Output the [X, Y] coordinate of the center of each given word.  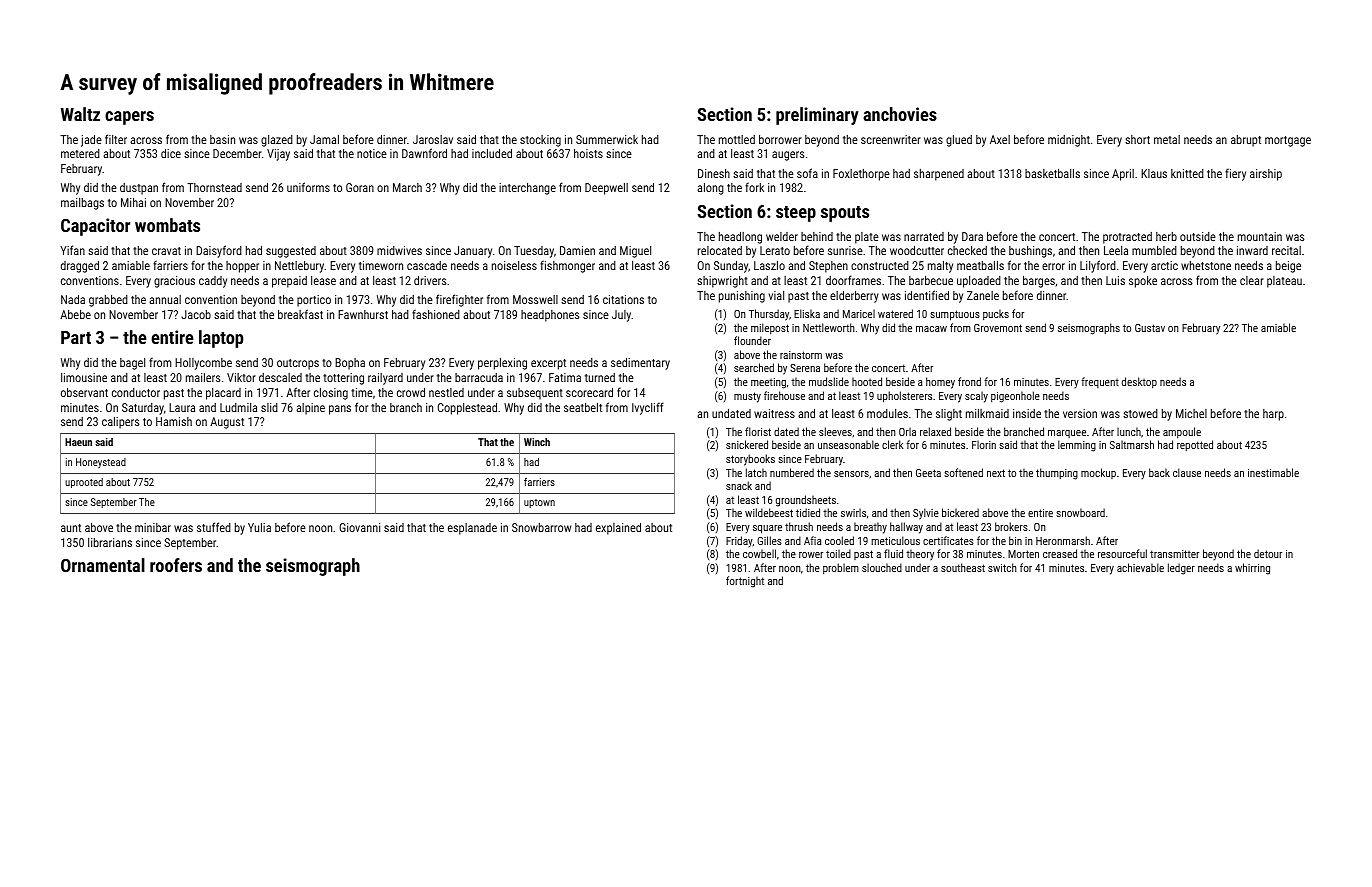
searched [754, 367]
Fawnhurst [363, 314]
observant [84, 392]
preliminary [817, 116]
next [996, 473]
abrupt [1246, 141]
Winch [537, 442]
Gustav [1150, 328]
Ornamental [103, 565]
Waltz [80, 114]
